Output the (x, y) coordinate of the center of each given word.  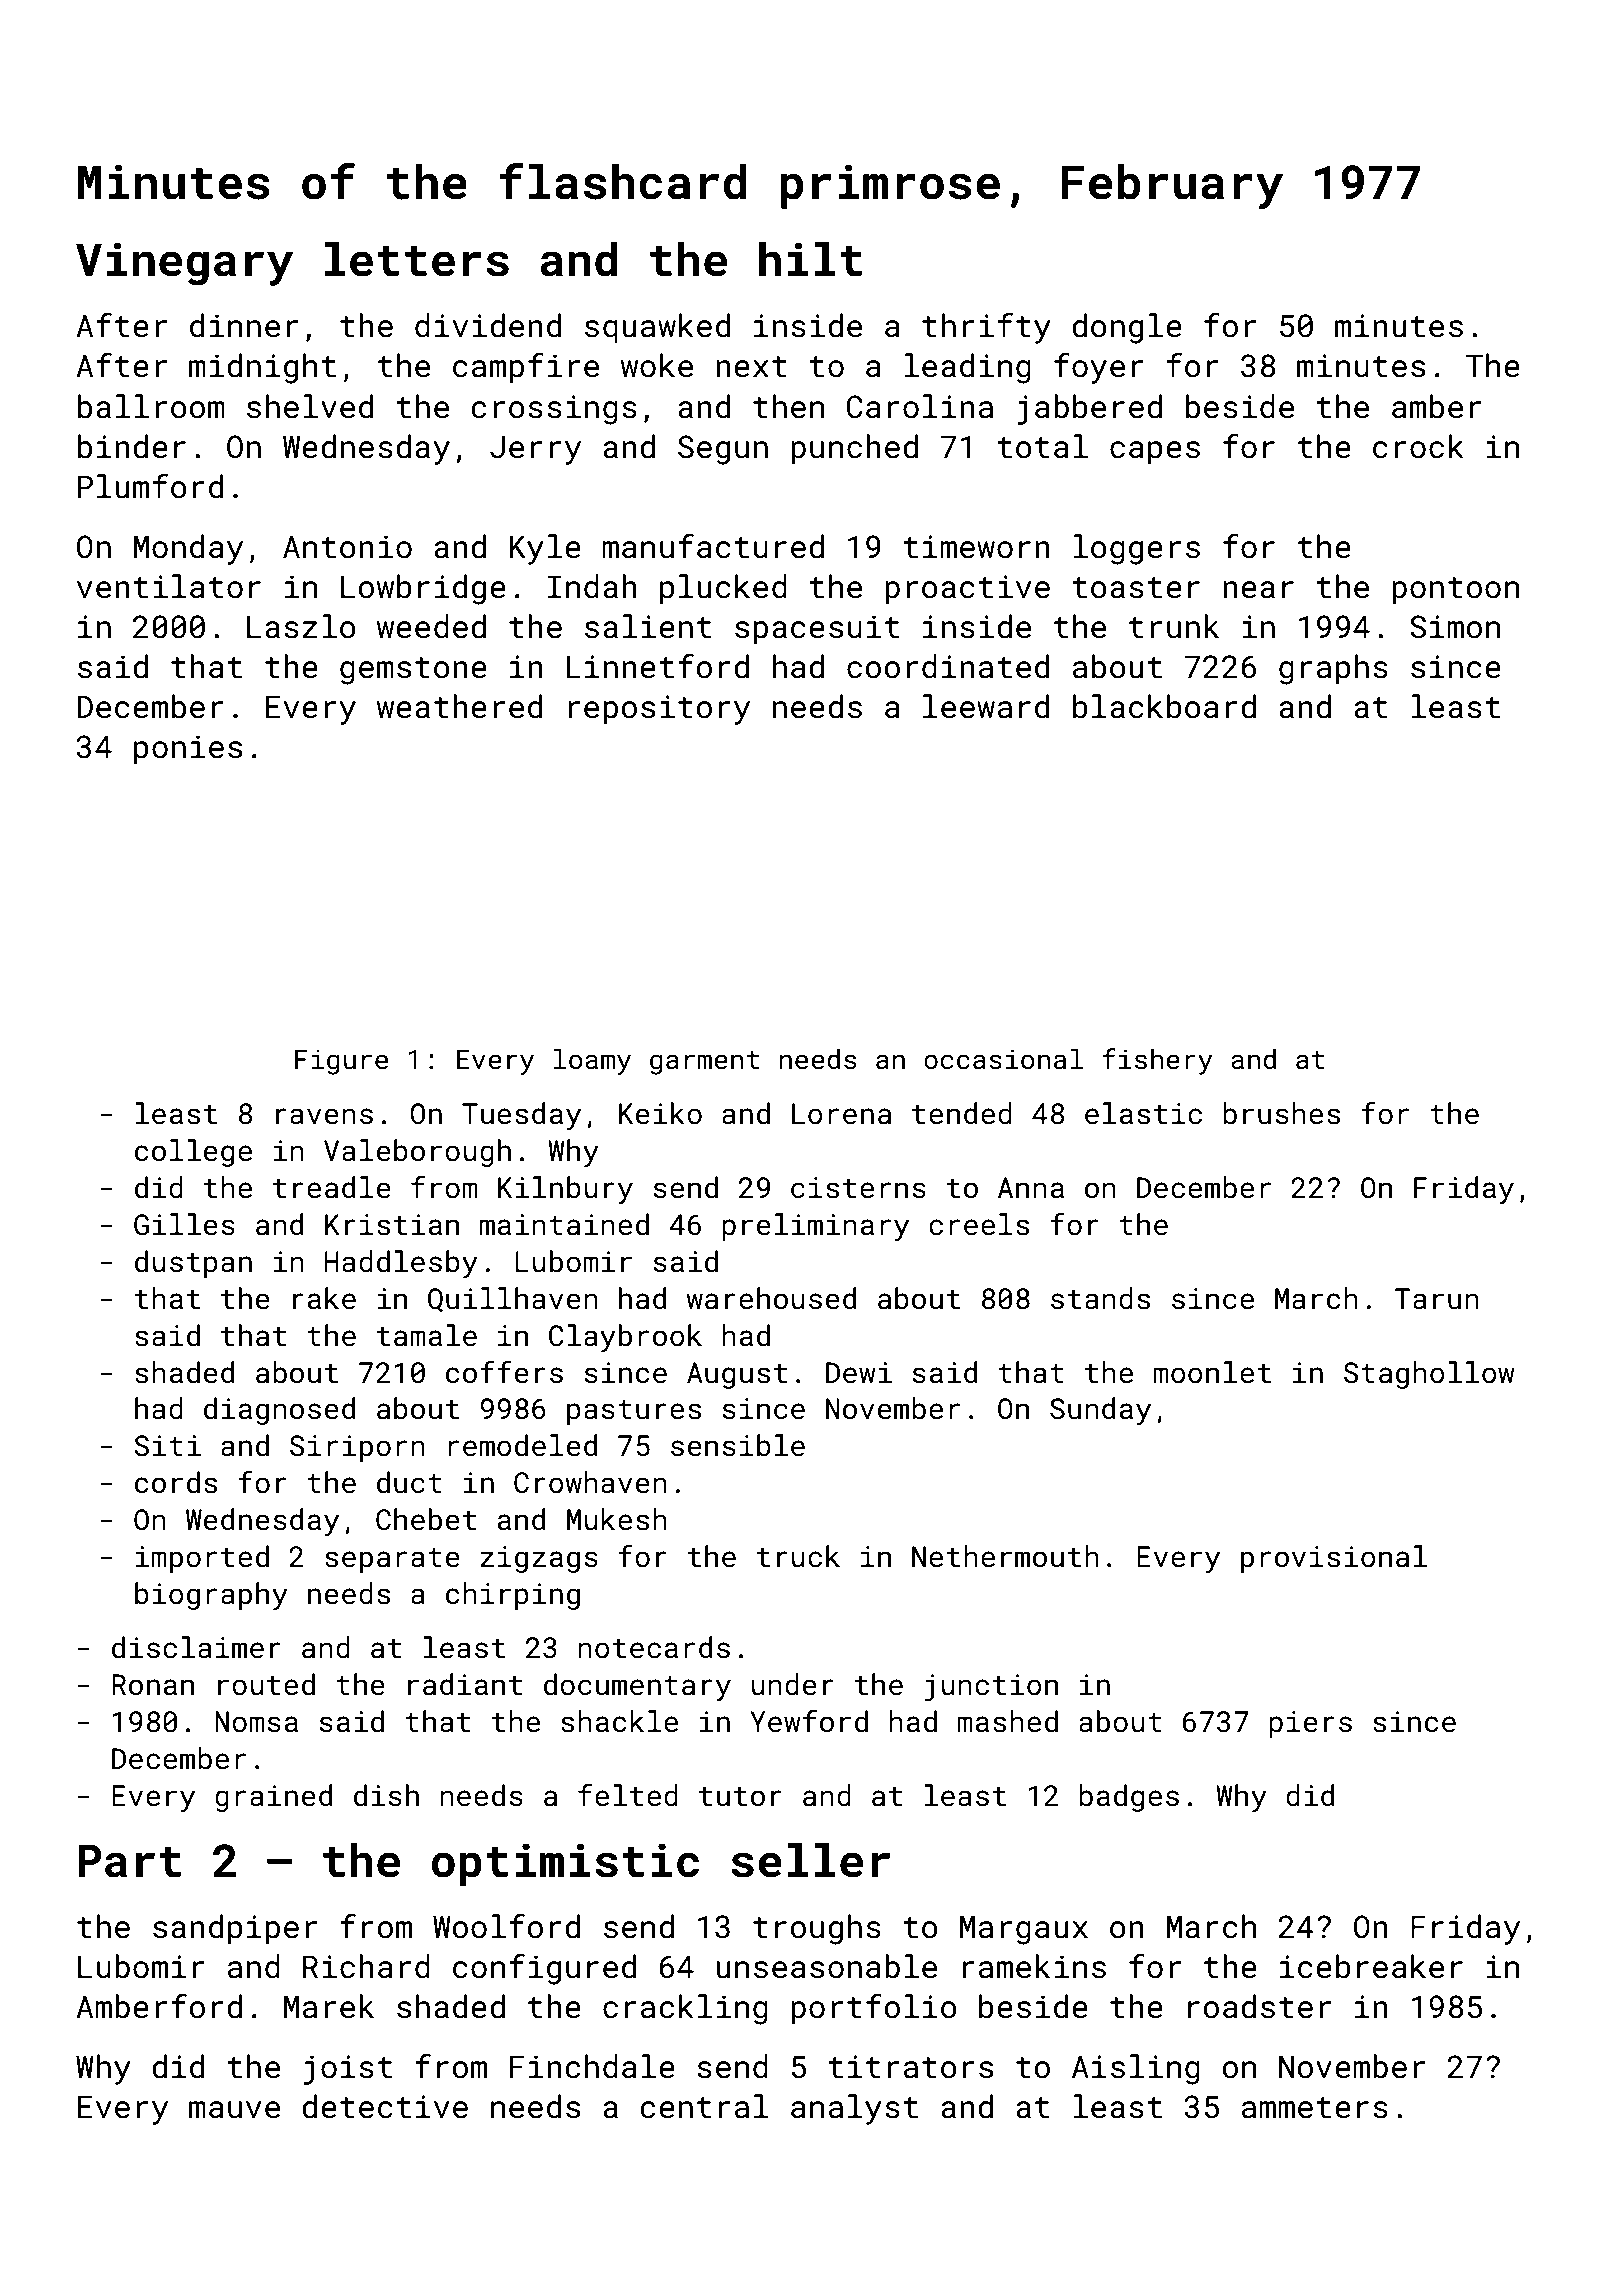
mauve (234, 2110)
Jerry (535, 450)
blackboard (1164, 706)
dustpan (193, 1264)
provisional (1334, 1559)
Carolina (920, 406)
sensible (738, 1445)
